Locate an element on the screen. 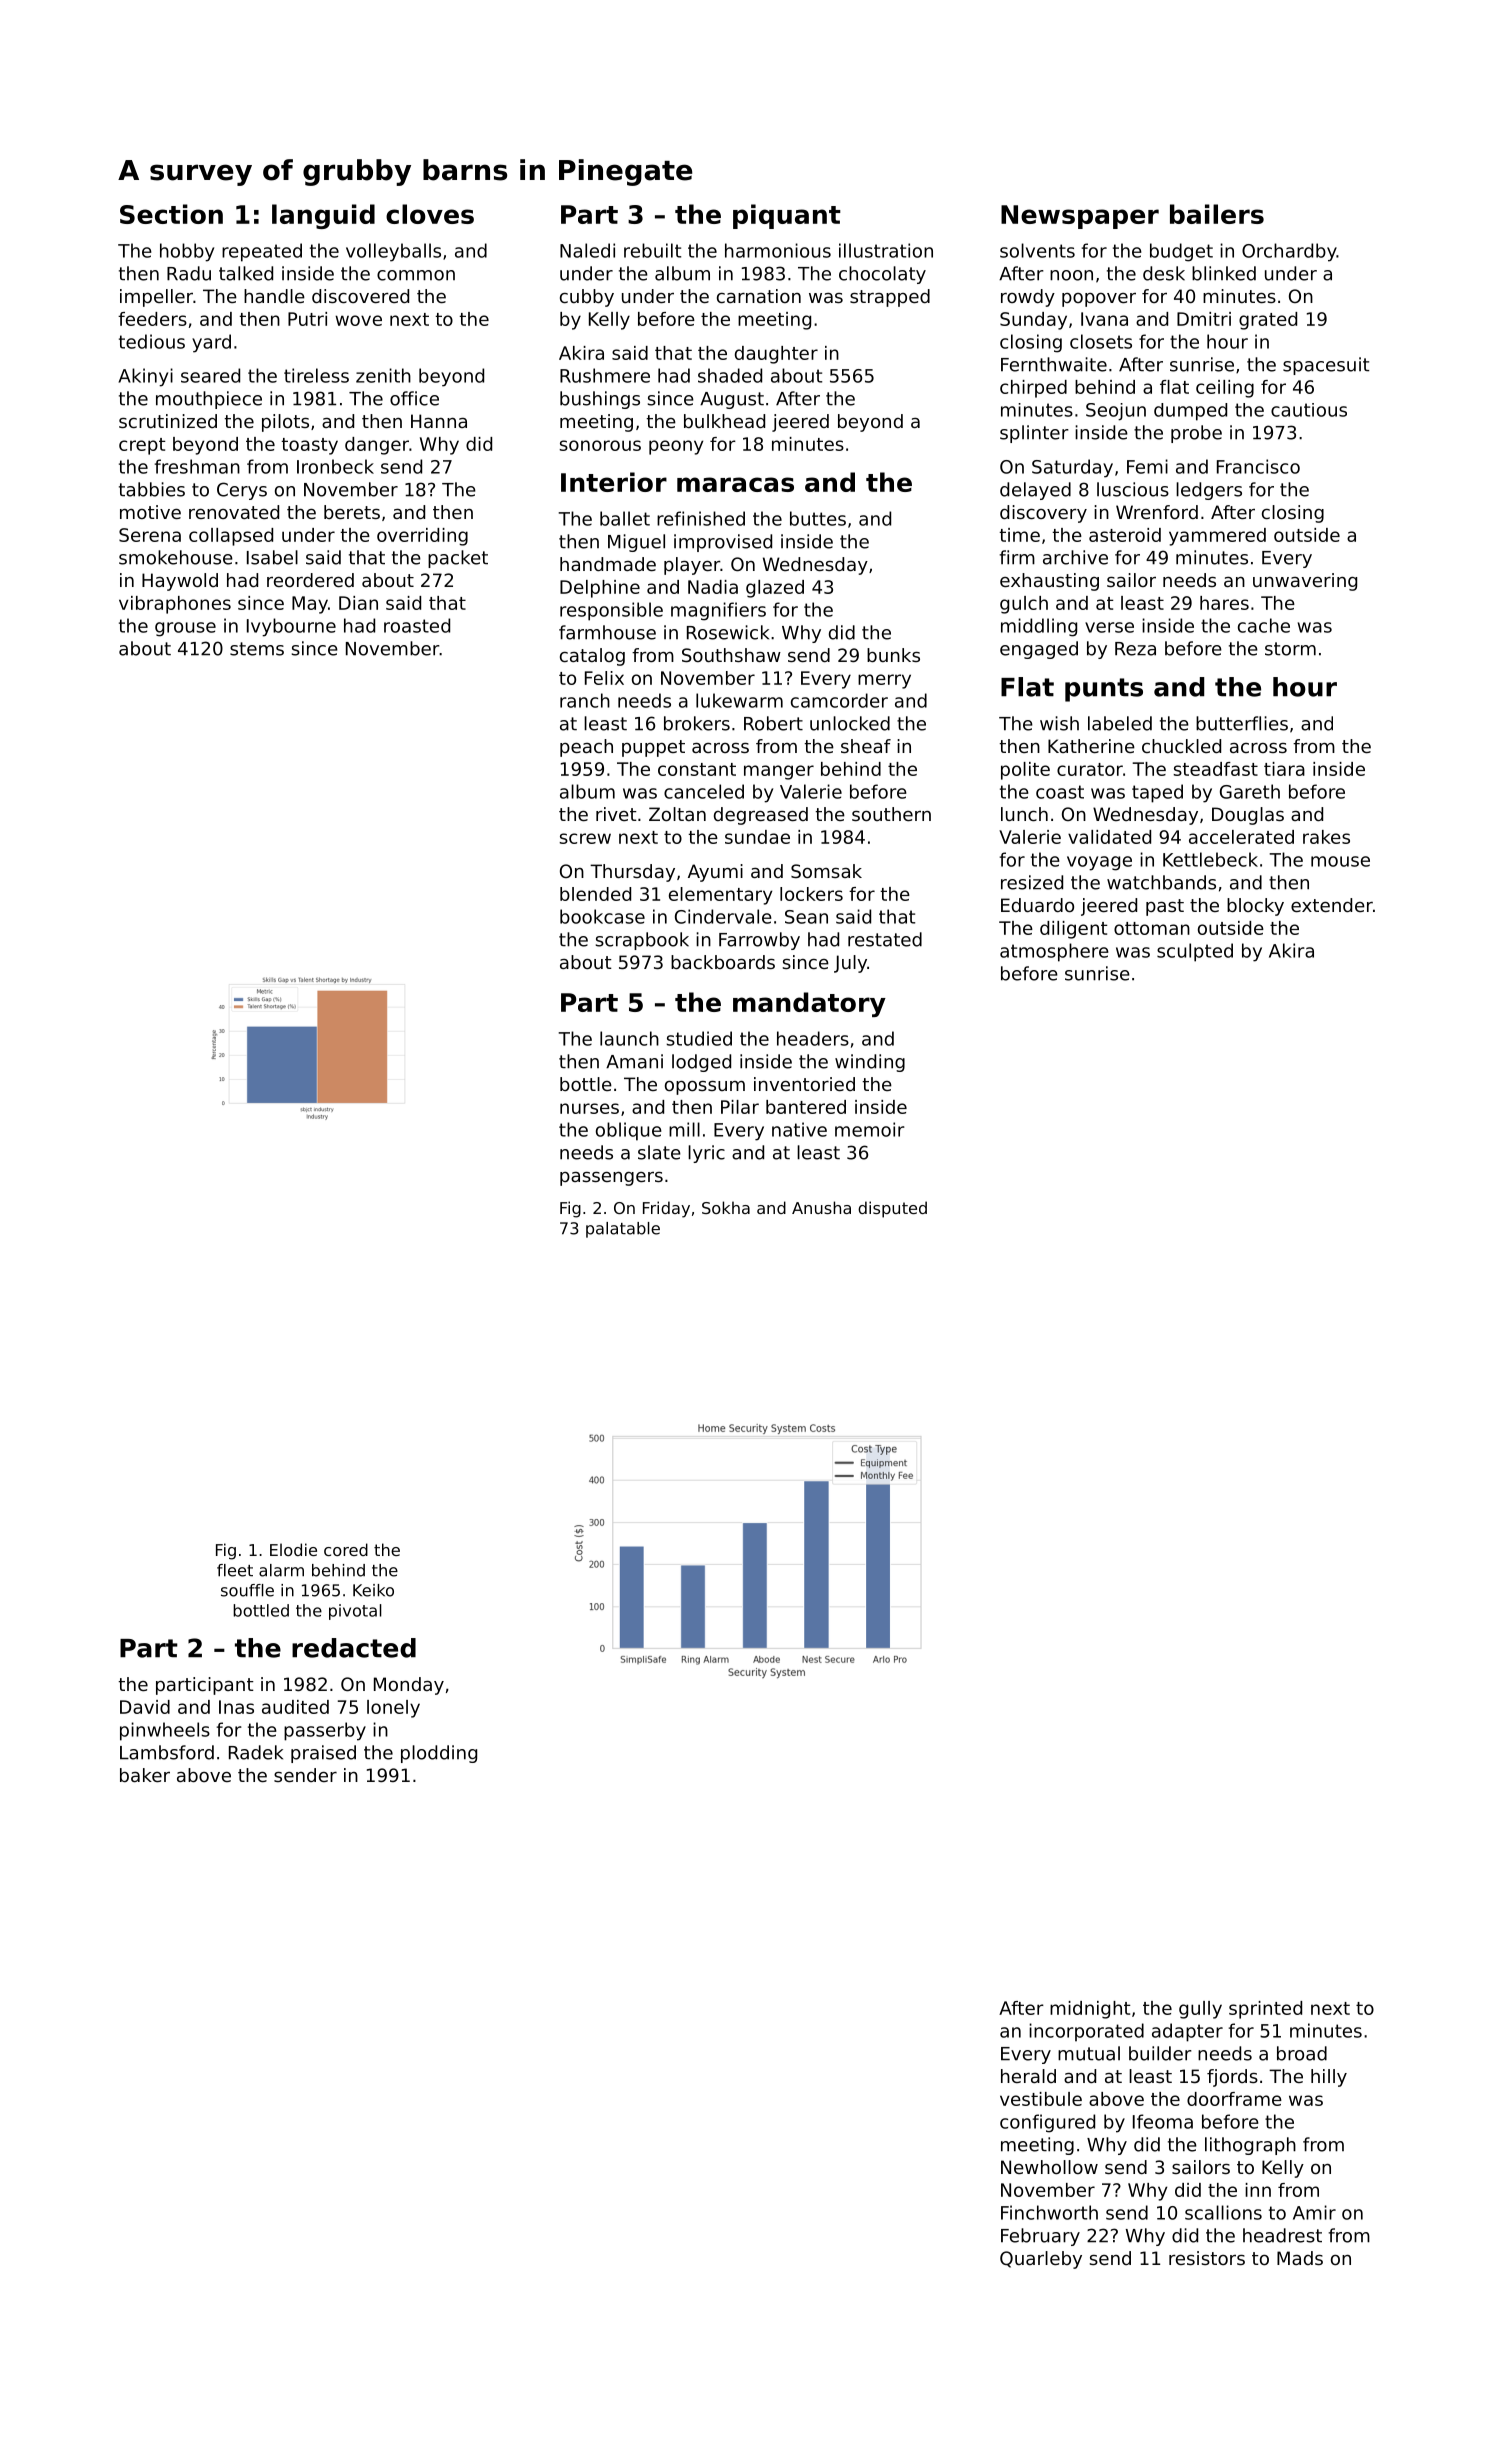 The image size is (1496, 2464). plodding is located at coordinates (439, 1754).
